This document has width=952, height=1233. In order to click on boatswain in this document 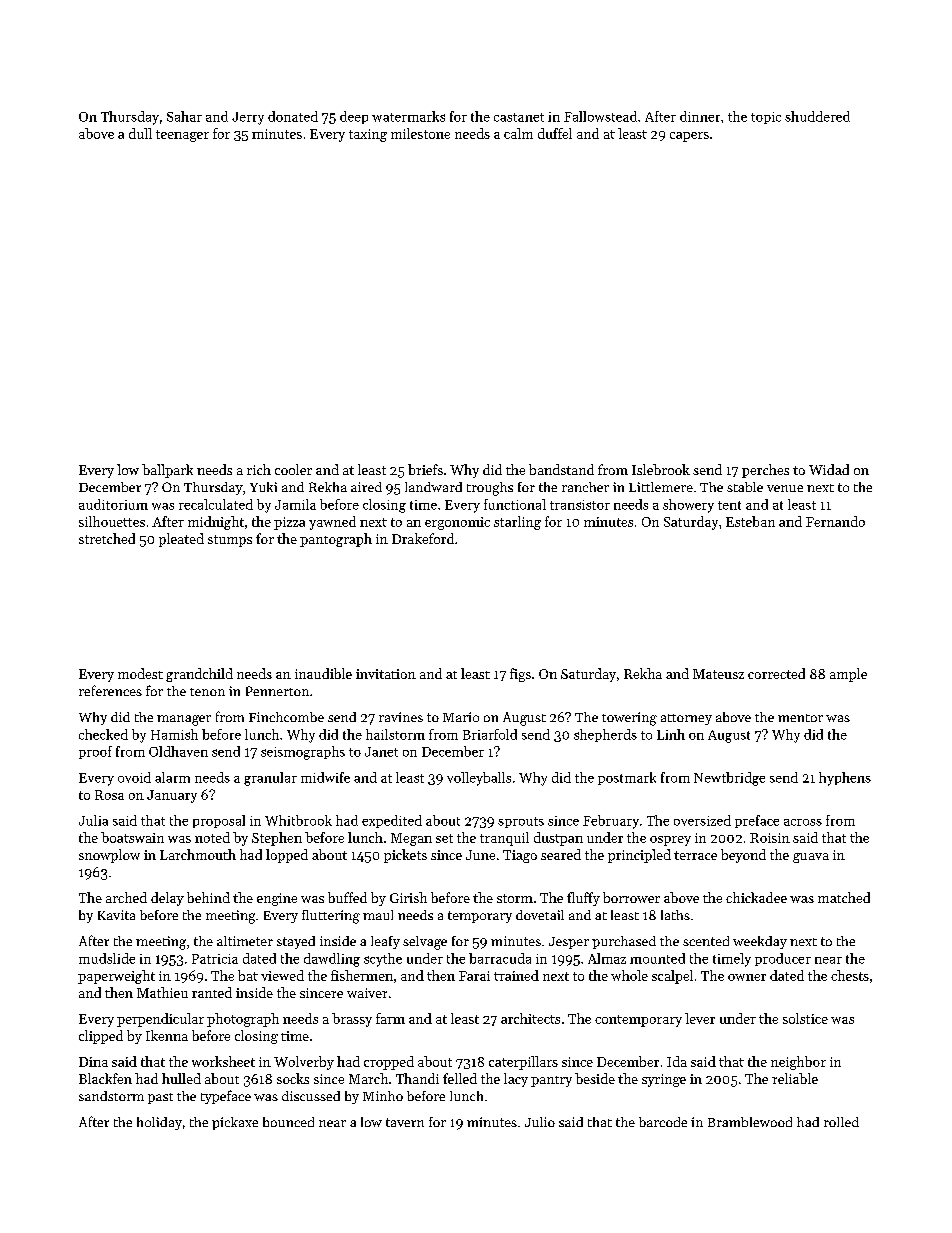, I will do `click(132, 837)`.
